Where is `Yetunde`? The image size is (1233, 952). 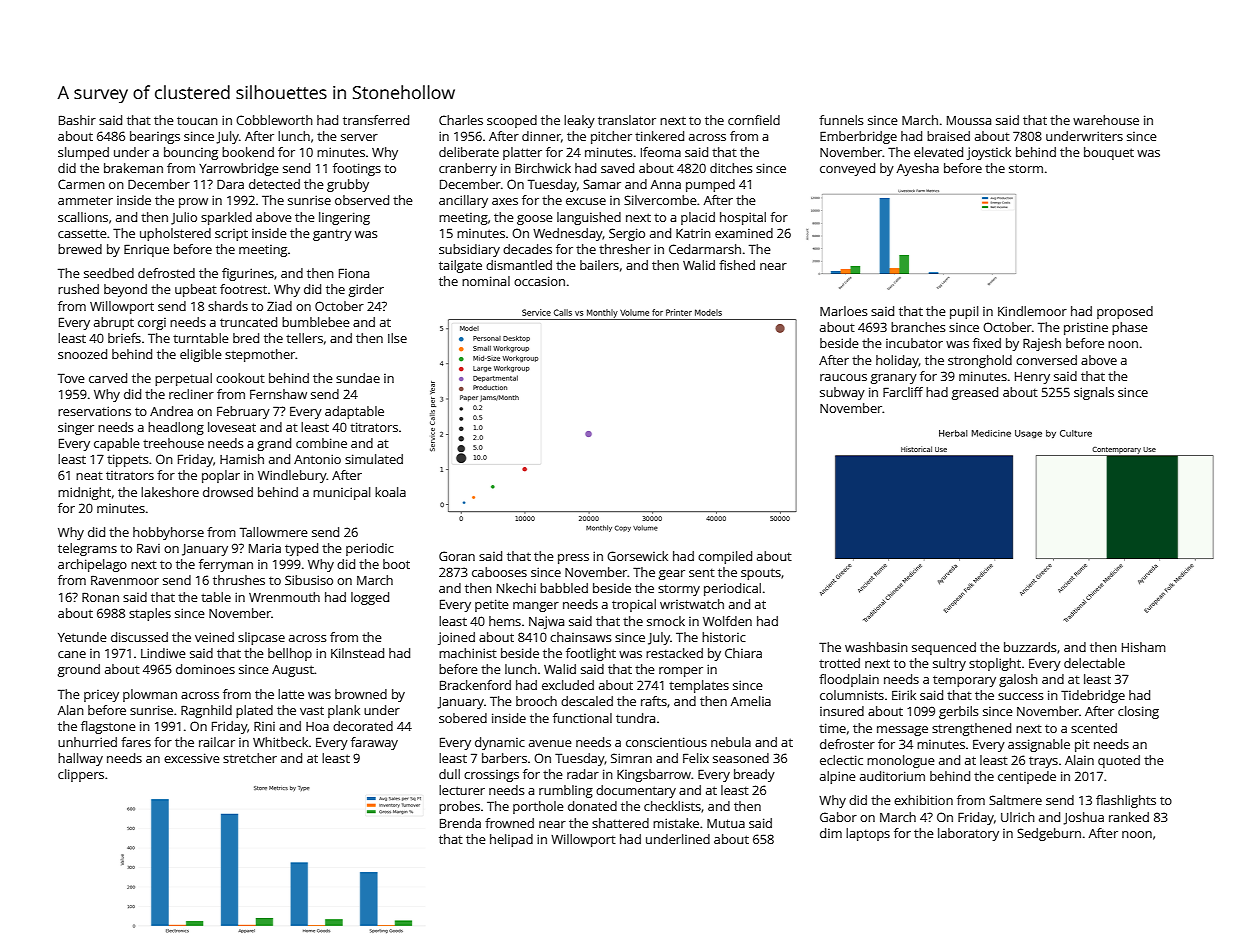
Yetunde is located at coordinates (82, 637).
